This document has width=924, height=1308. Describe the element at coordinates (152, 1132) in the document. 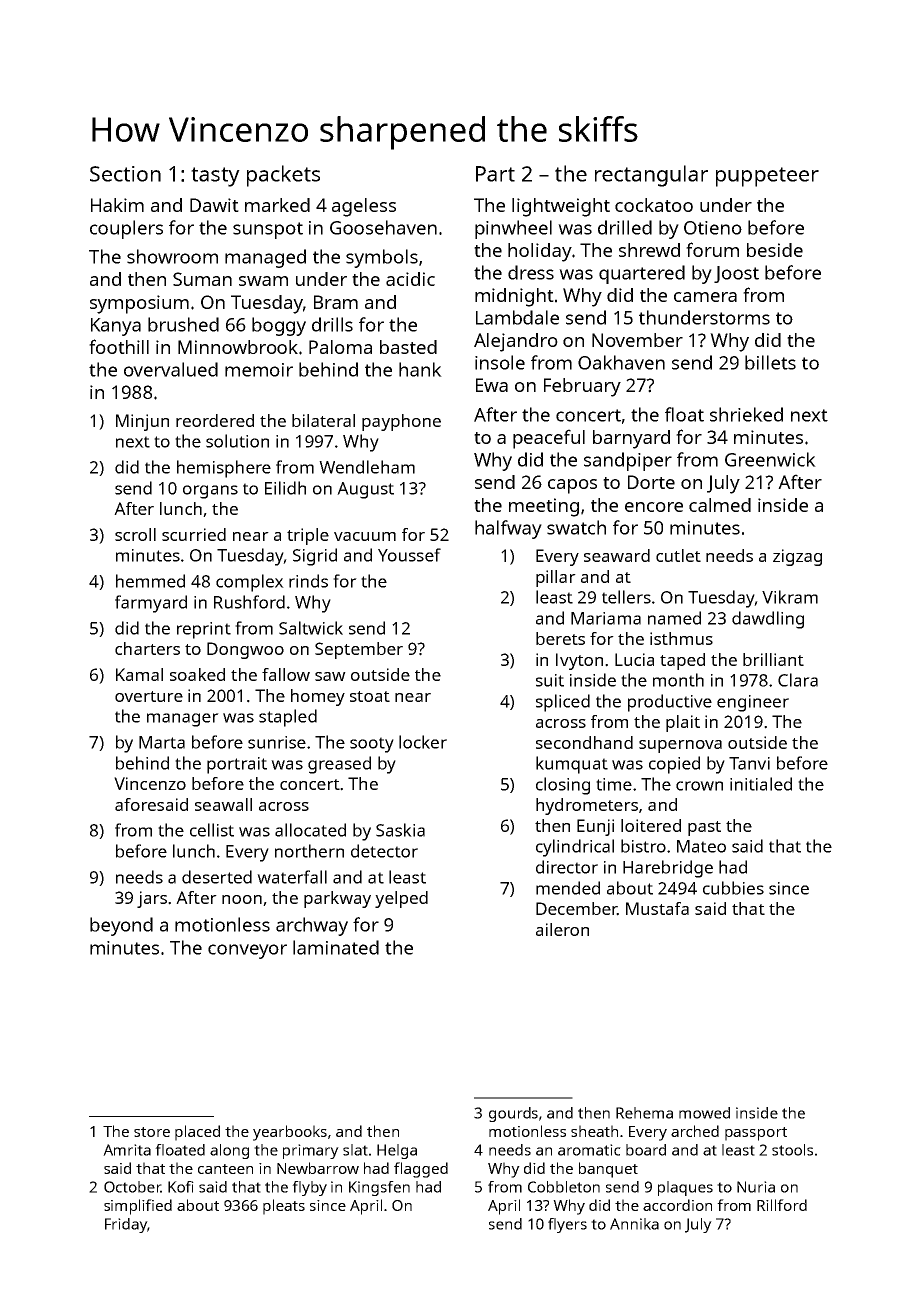

I see `store` at that location.
